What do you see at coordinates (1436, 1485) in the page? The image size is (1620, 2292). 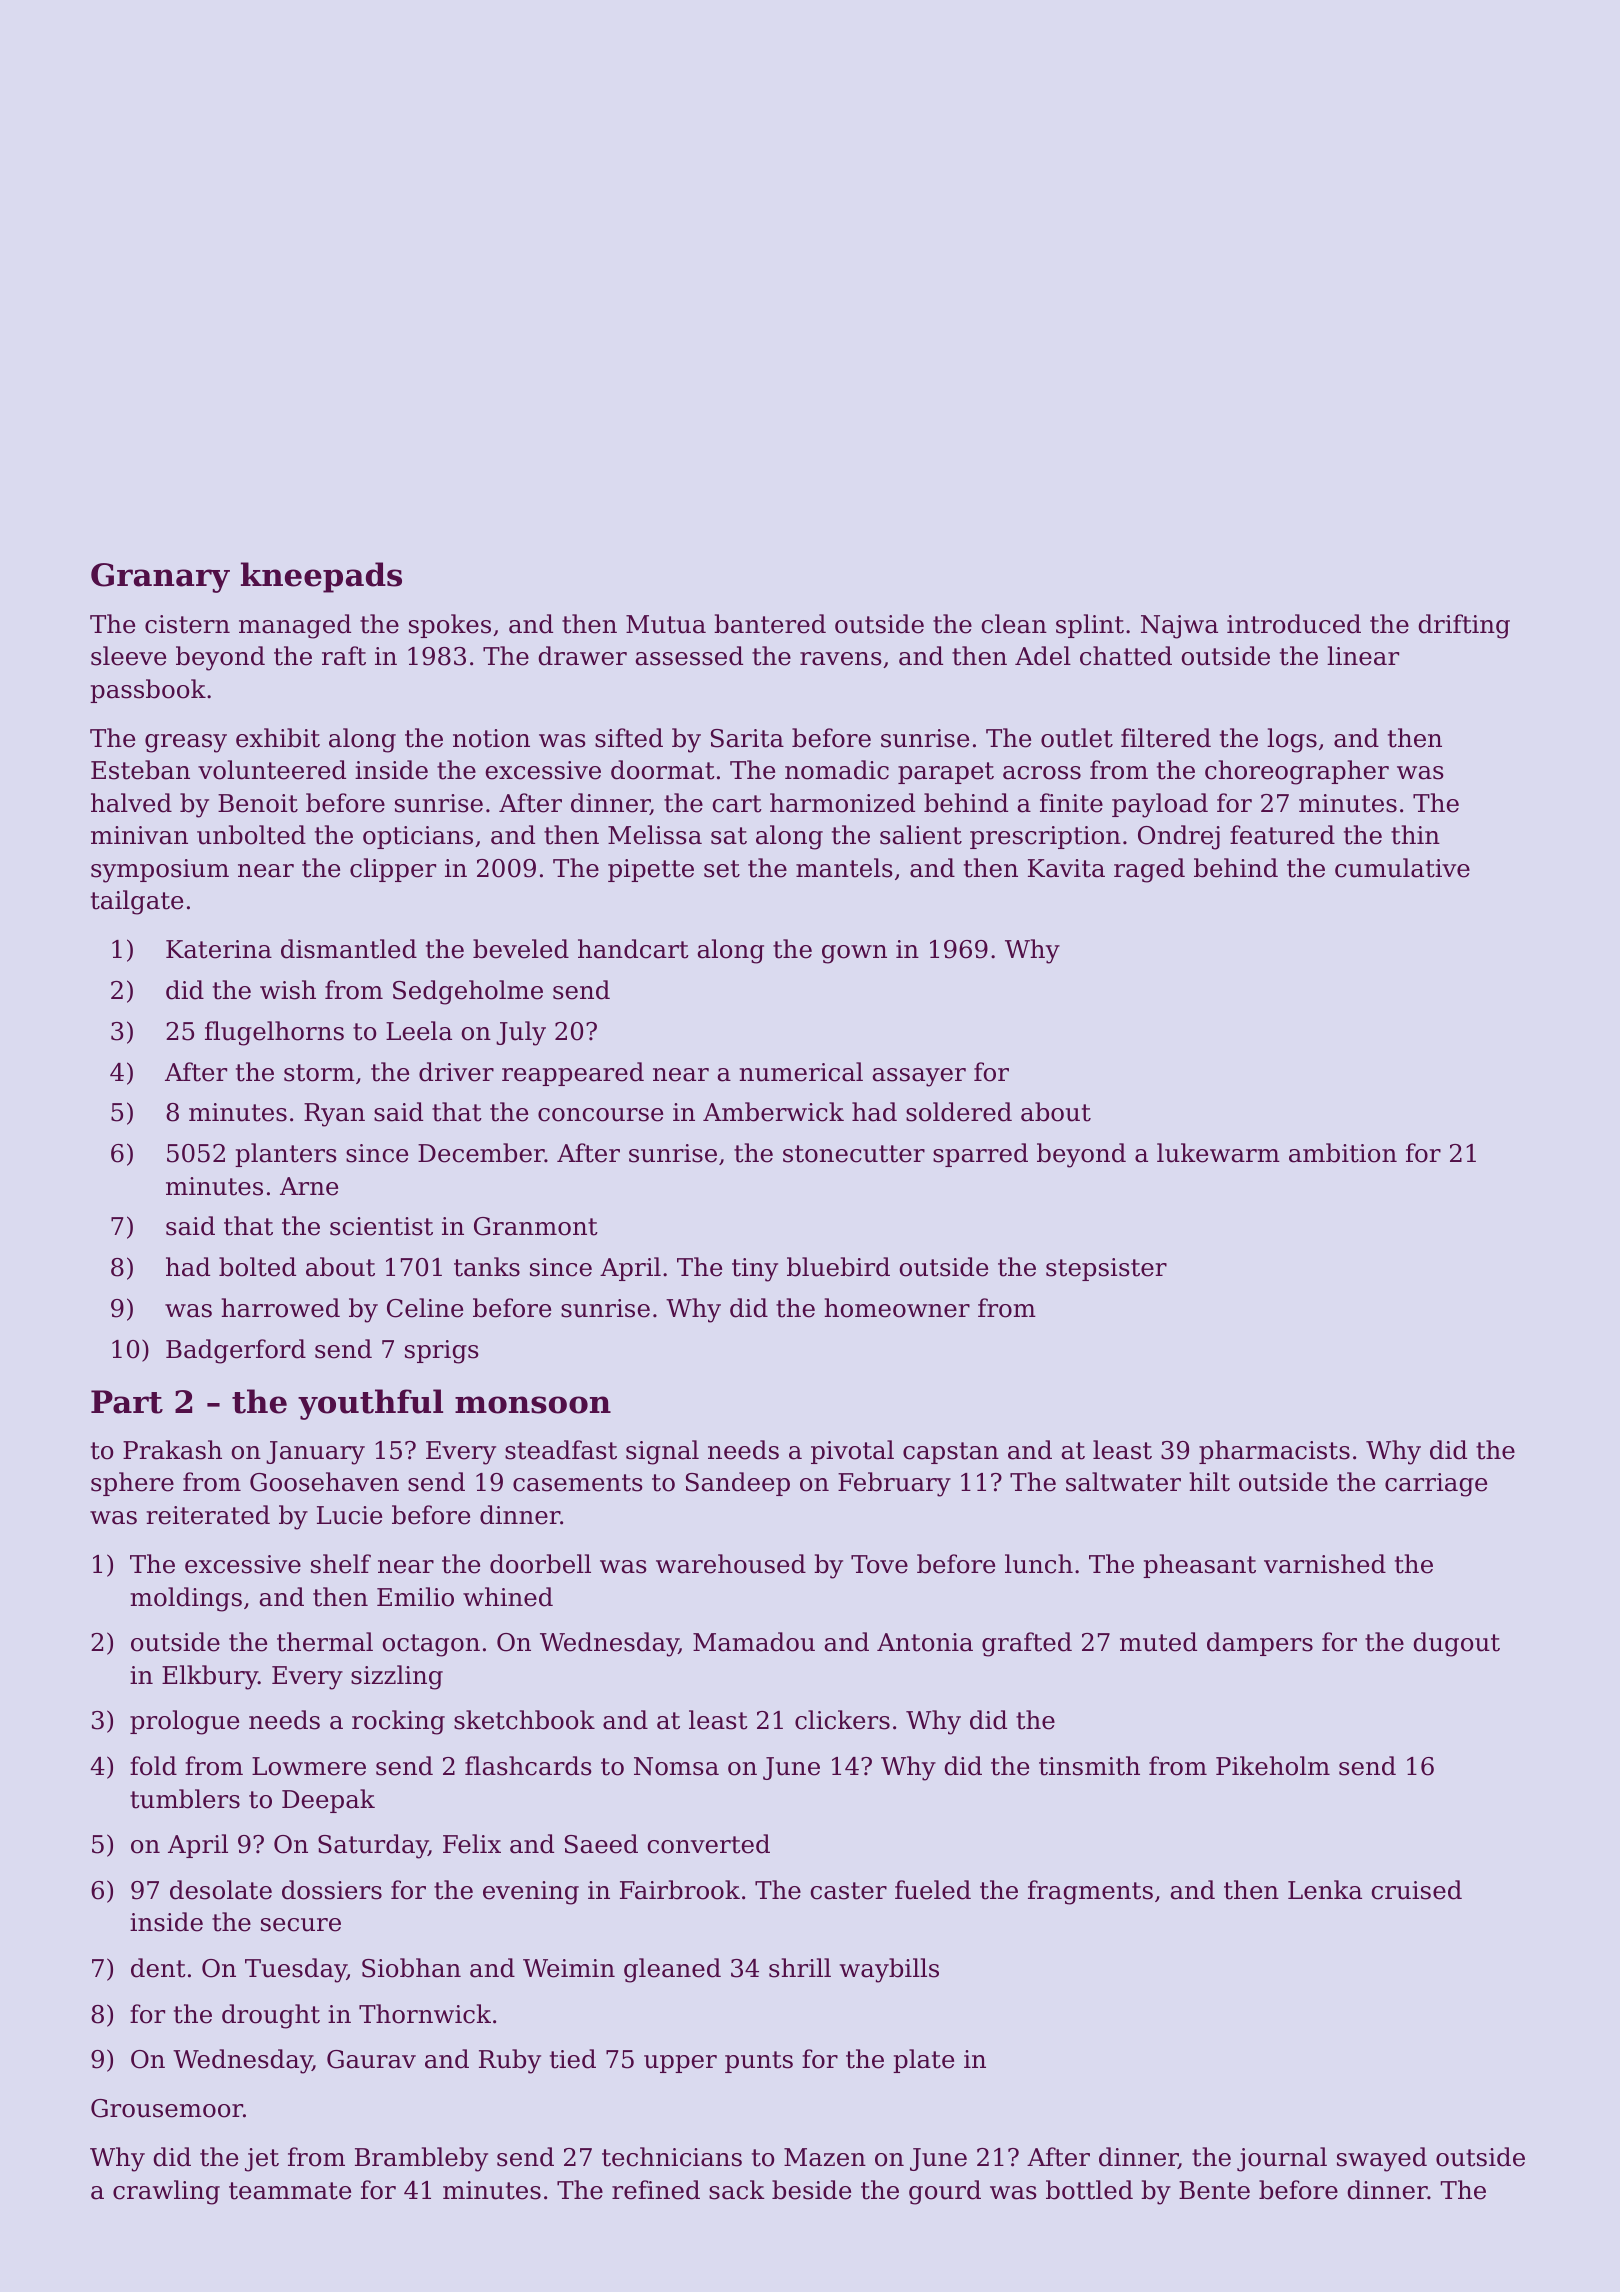 I see `carriage` at bounding box center [1436, 1485].
